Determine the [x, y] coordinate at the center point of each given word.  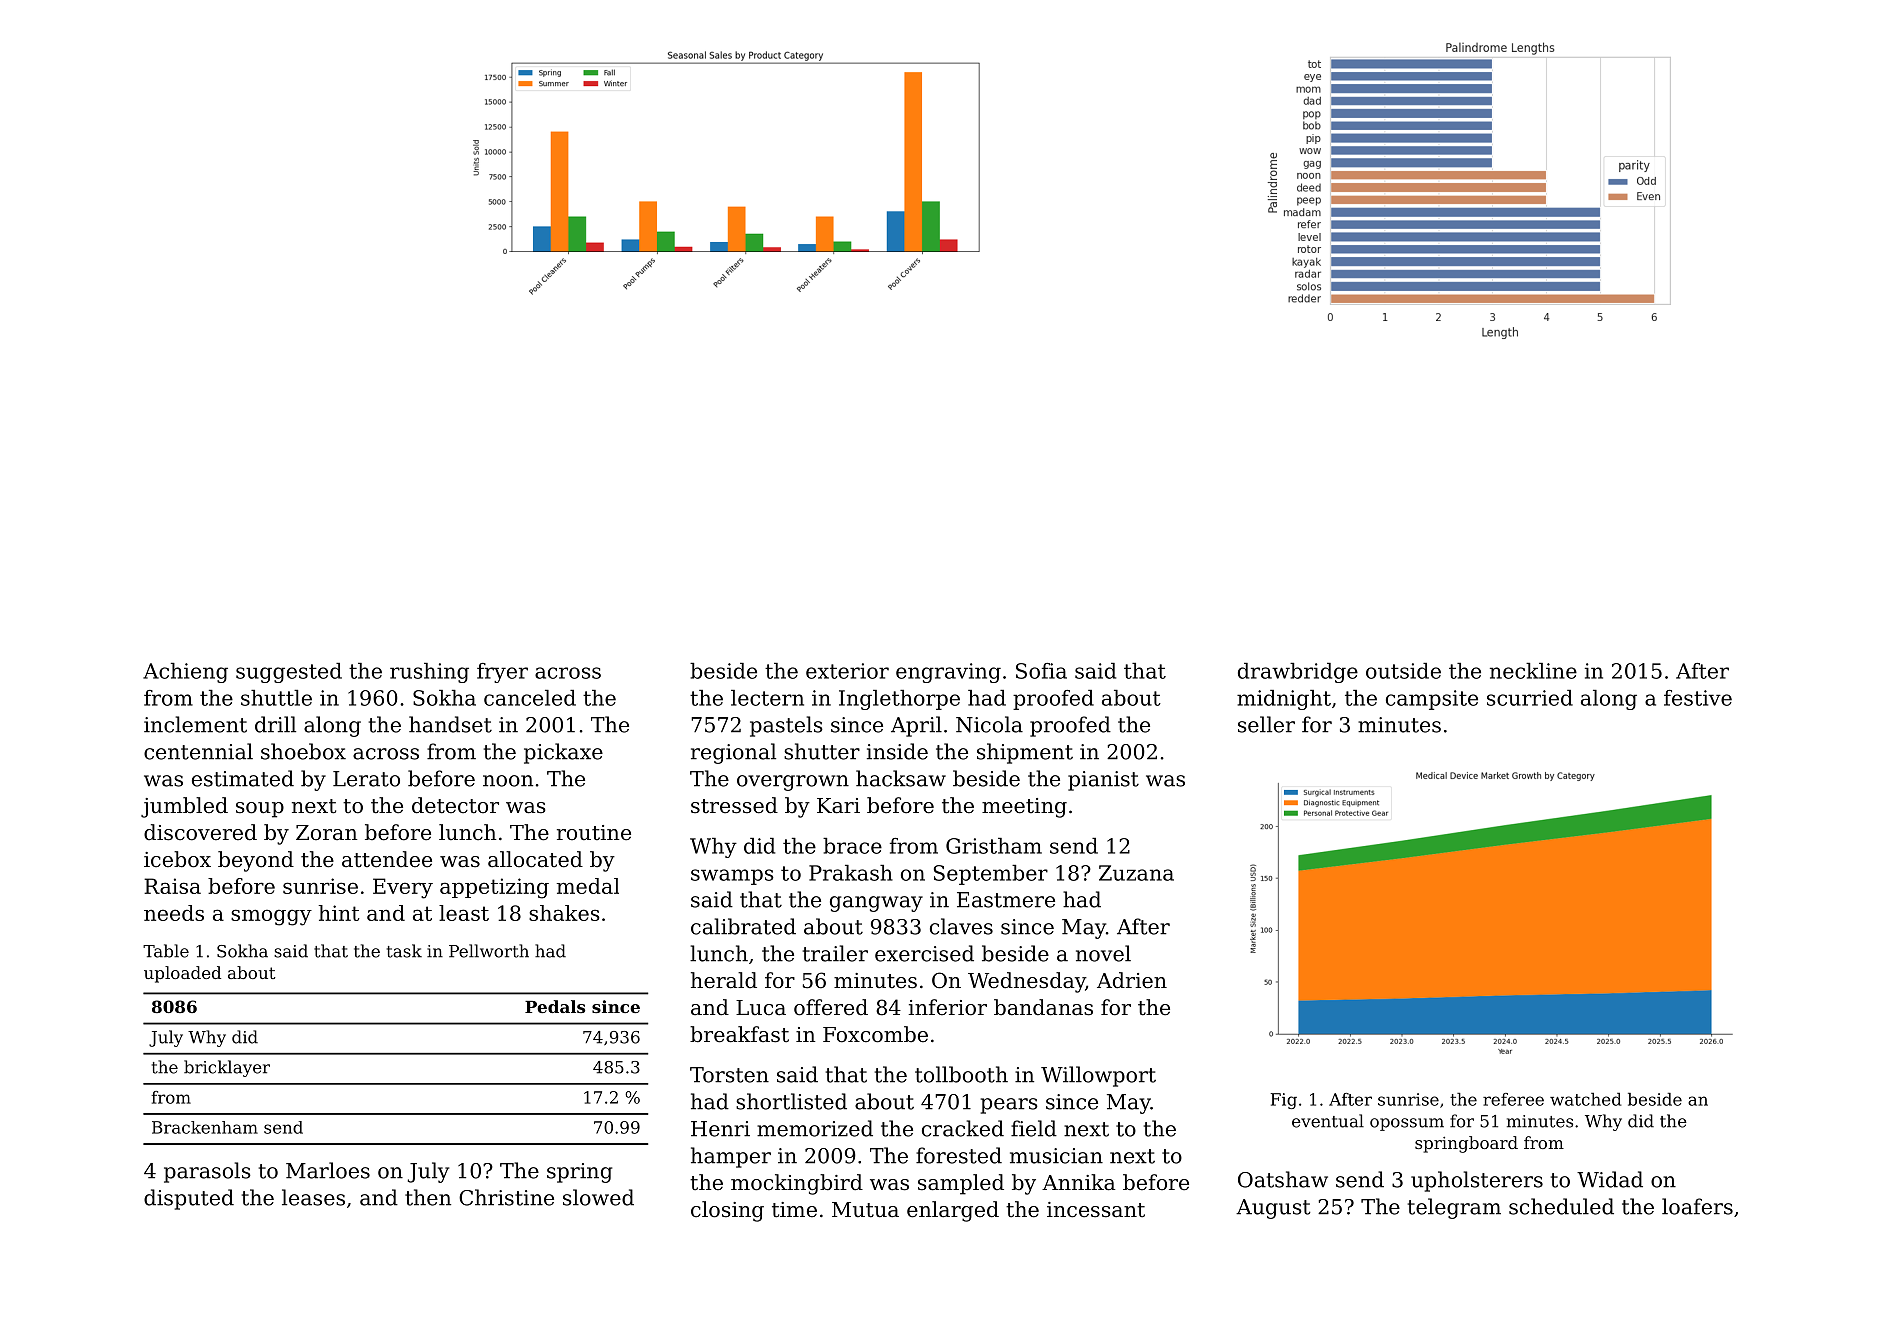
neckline [1533, 671]
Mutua [865, 1210]
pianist [1103, 781]
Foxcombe [875, 1034]
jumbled [184, 807]
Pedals [555, 1006]
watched [1585, 1099]
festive [1698, 698]
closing [727, 1211]
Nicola [989, 724]
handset [450, 724]
